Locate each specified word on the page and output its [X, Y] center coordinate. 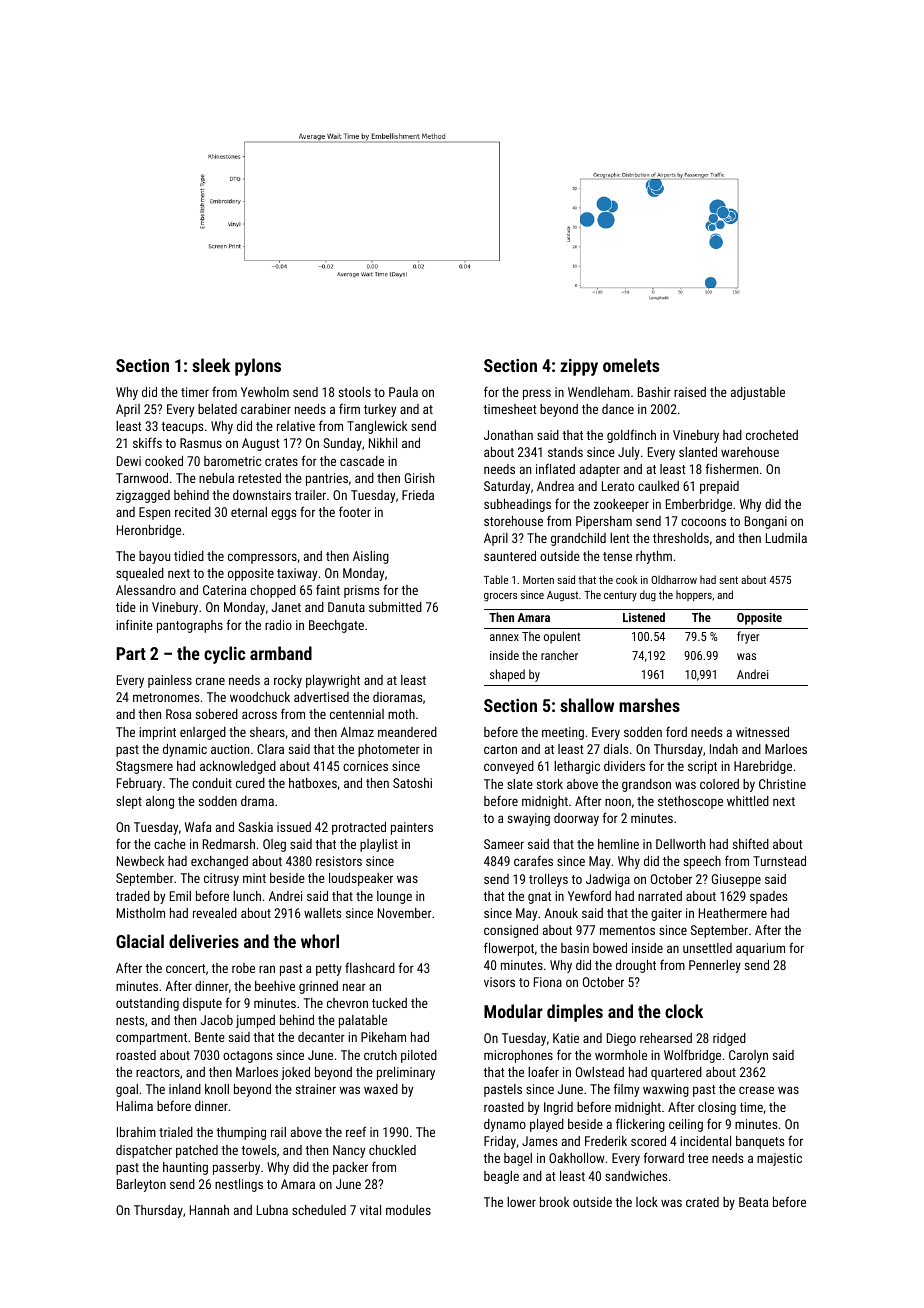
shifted [751, 843]
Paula [403, 392]
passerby [236, 1168]
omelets [631, 365]
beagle [501, 1177]
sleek [211, 365]
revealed [215, 913]
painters [412, 828]
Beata [753, 1202]
